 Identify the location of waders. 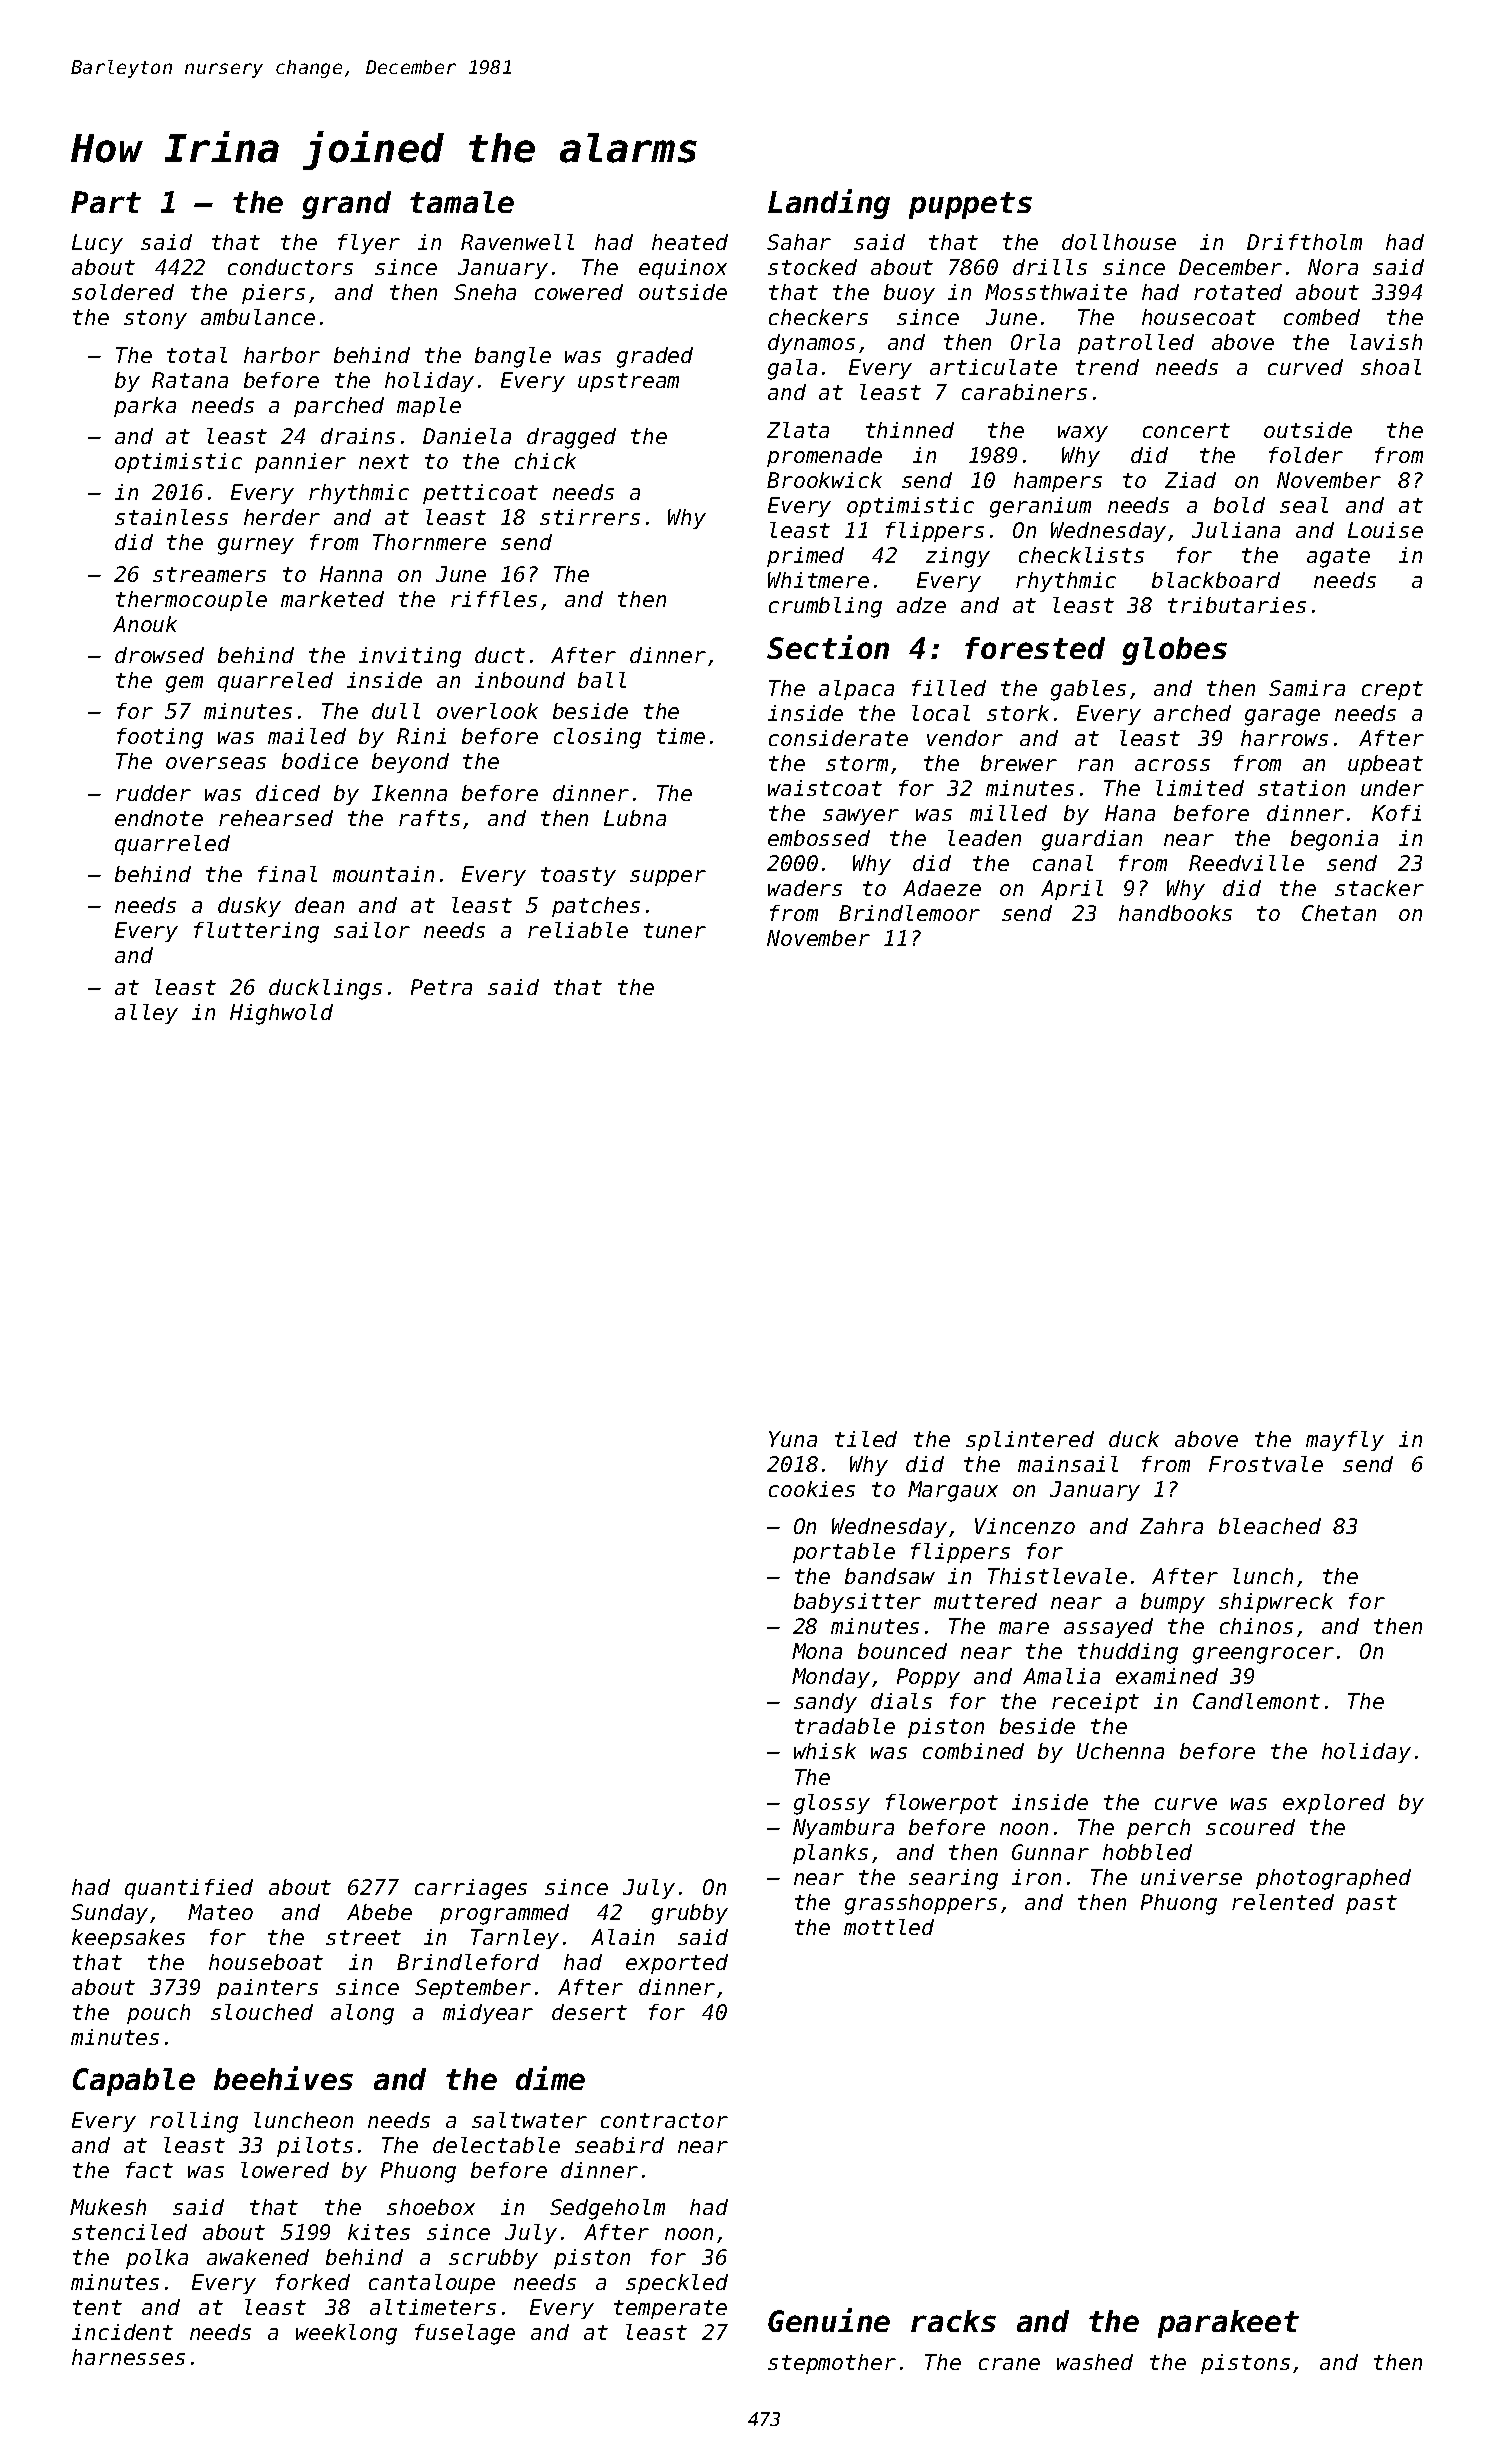
(805, 888).
